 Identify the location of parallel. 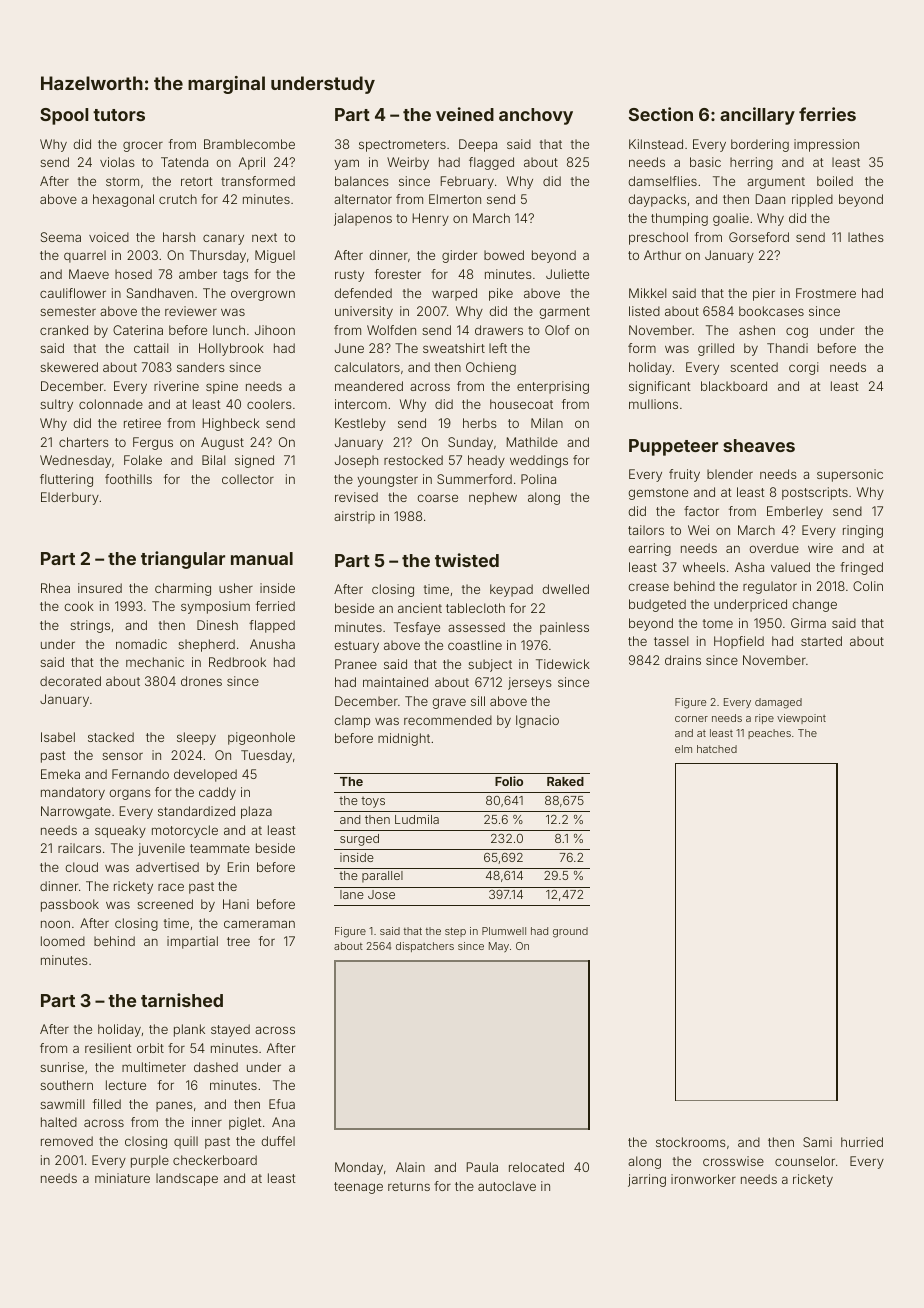
(382, 877).
